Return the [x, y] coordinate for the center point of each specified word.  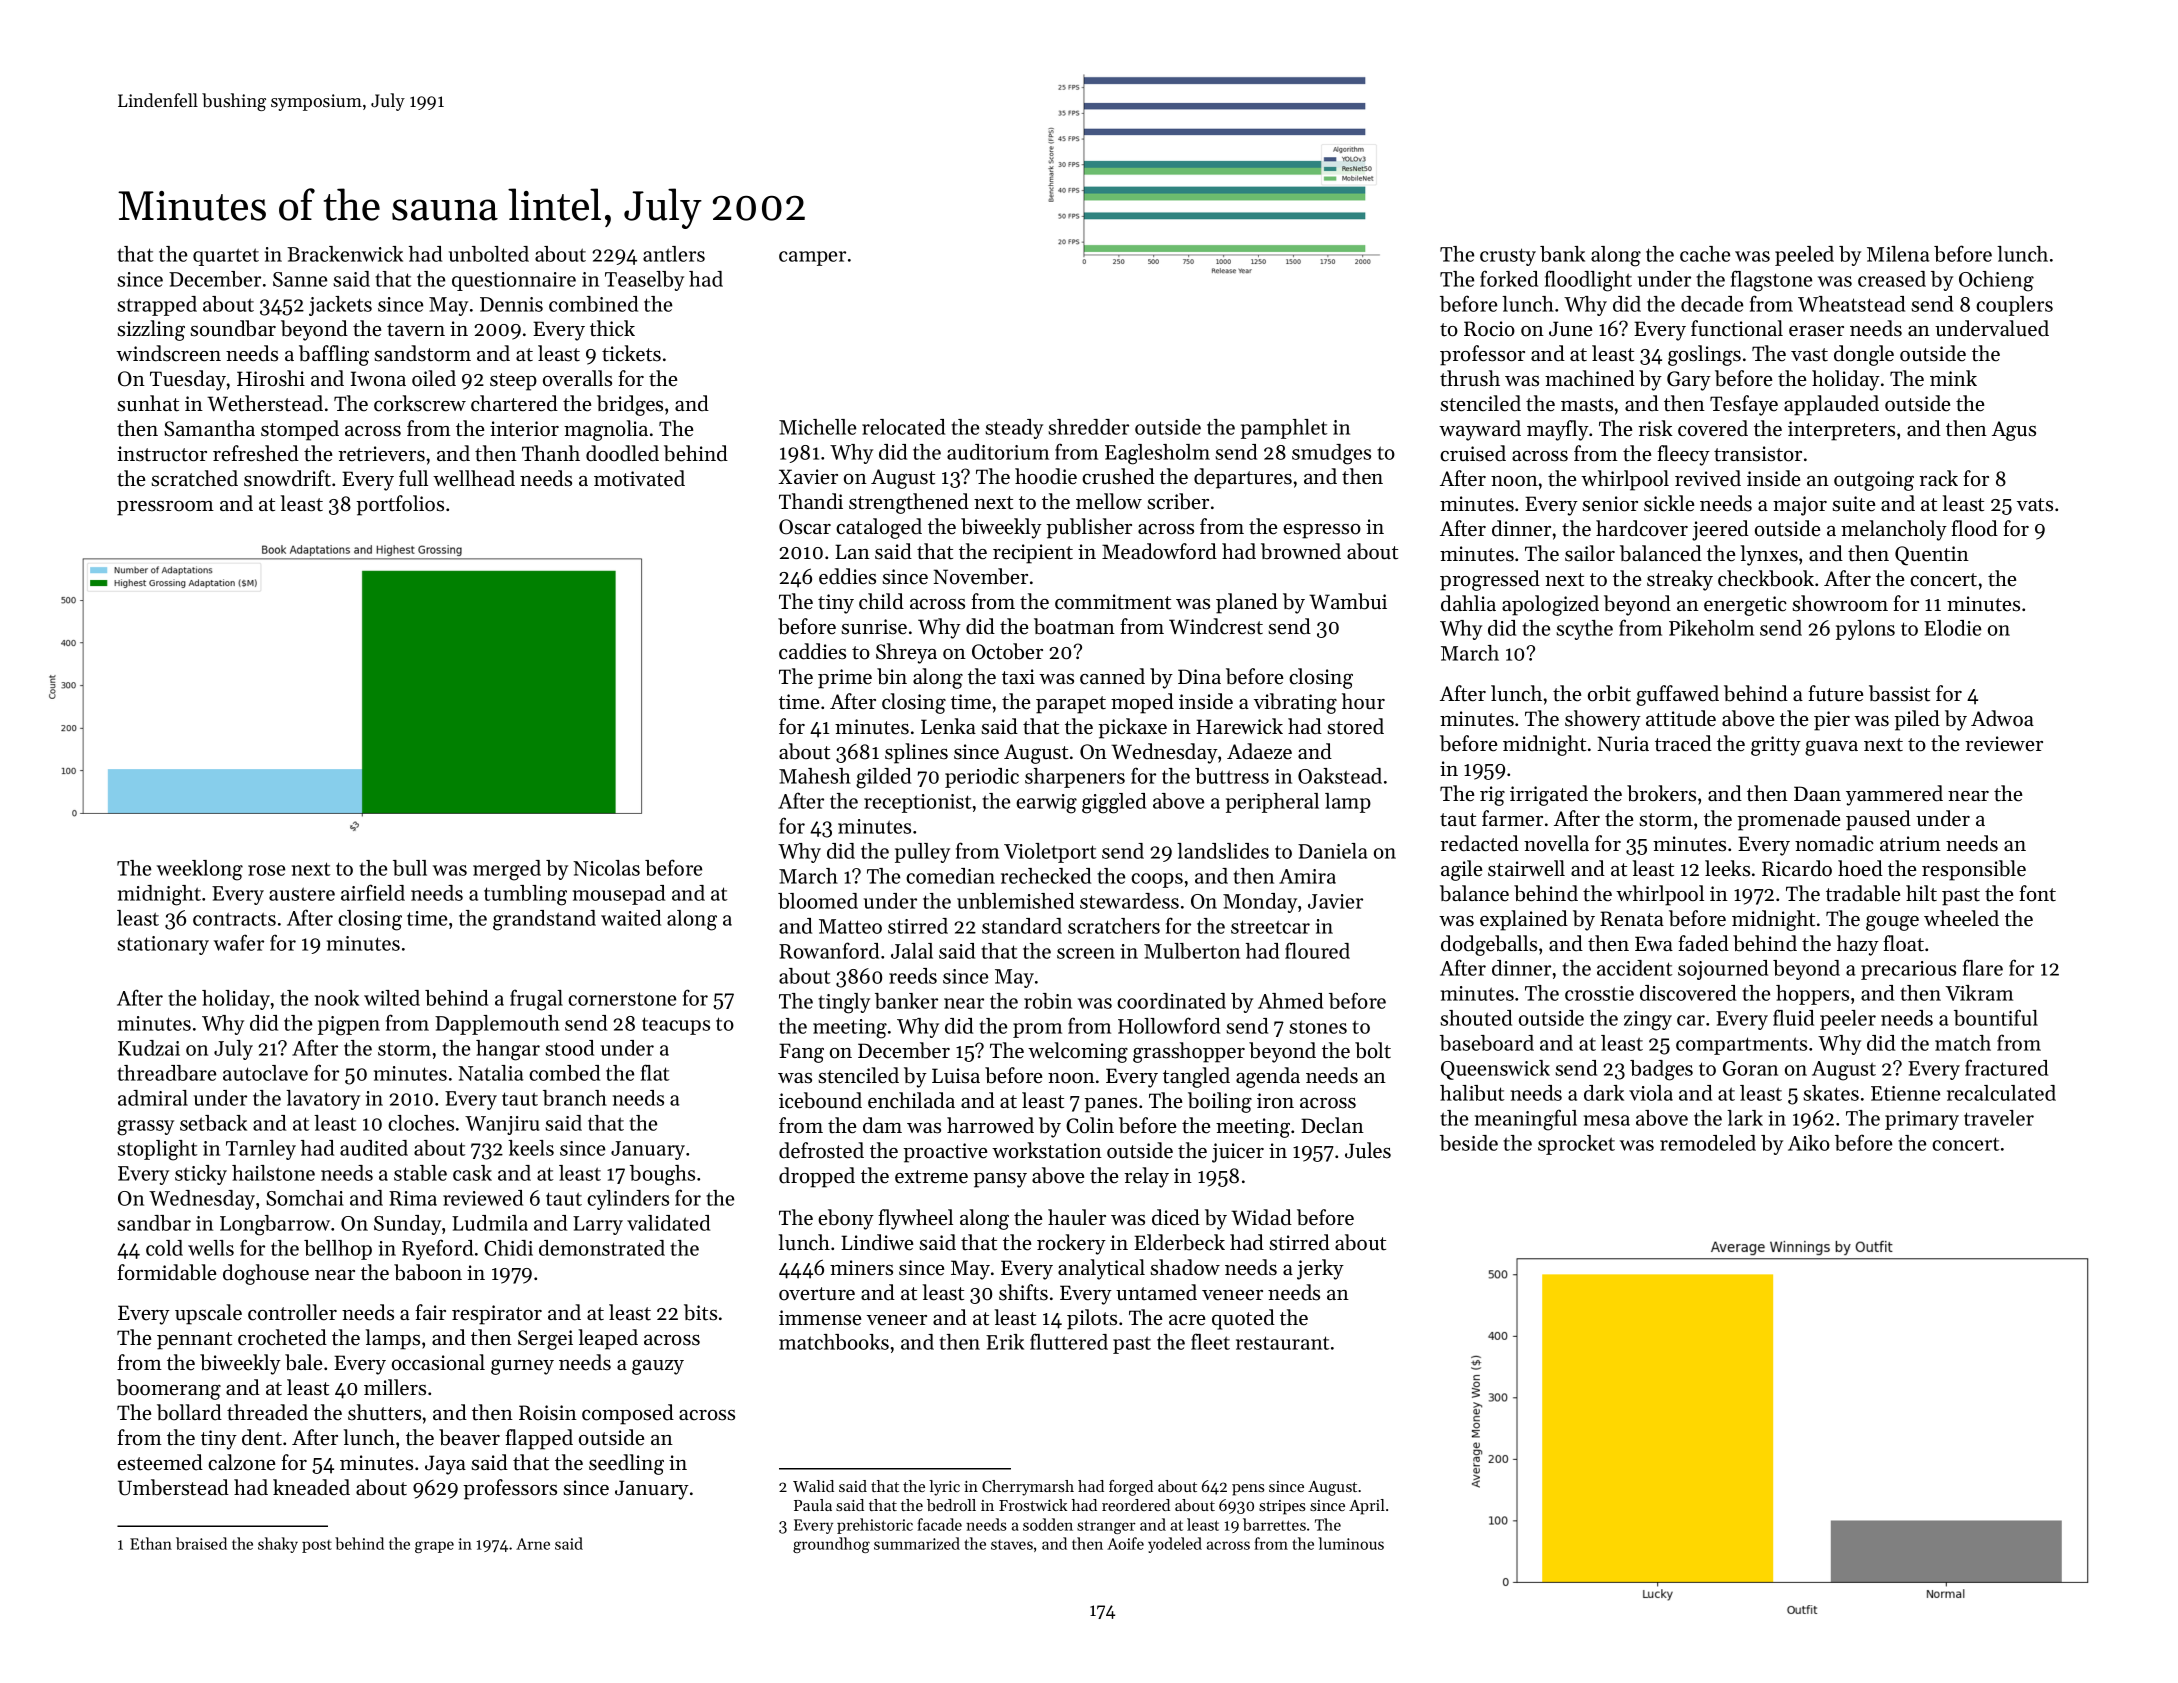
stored [1355, 726]
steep [513, 382]
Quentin [1932, 556]
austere [302, 894]
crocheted [282, 1337]
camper [812, 258]
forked [1509, 278]
